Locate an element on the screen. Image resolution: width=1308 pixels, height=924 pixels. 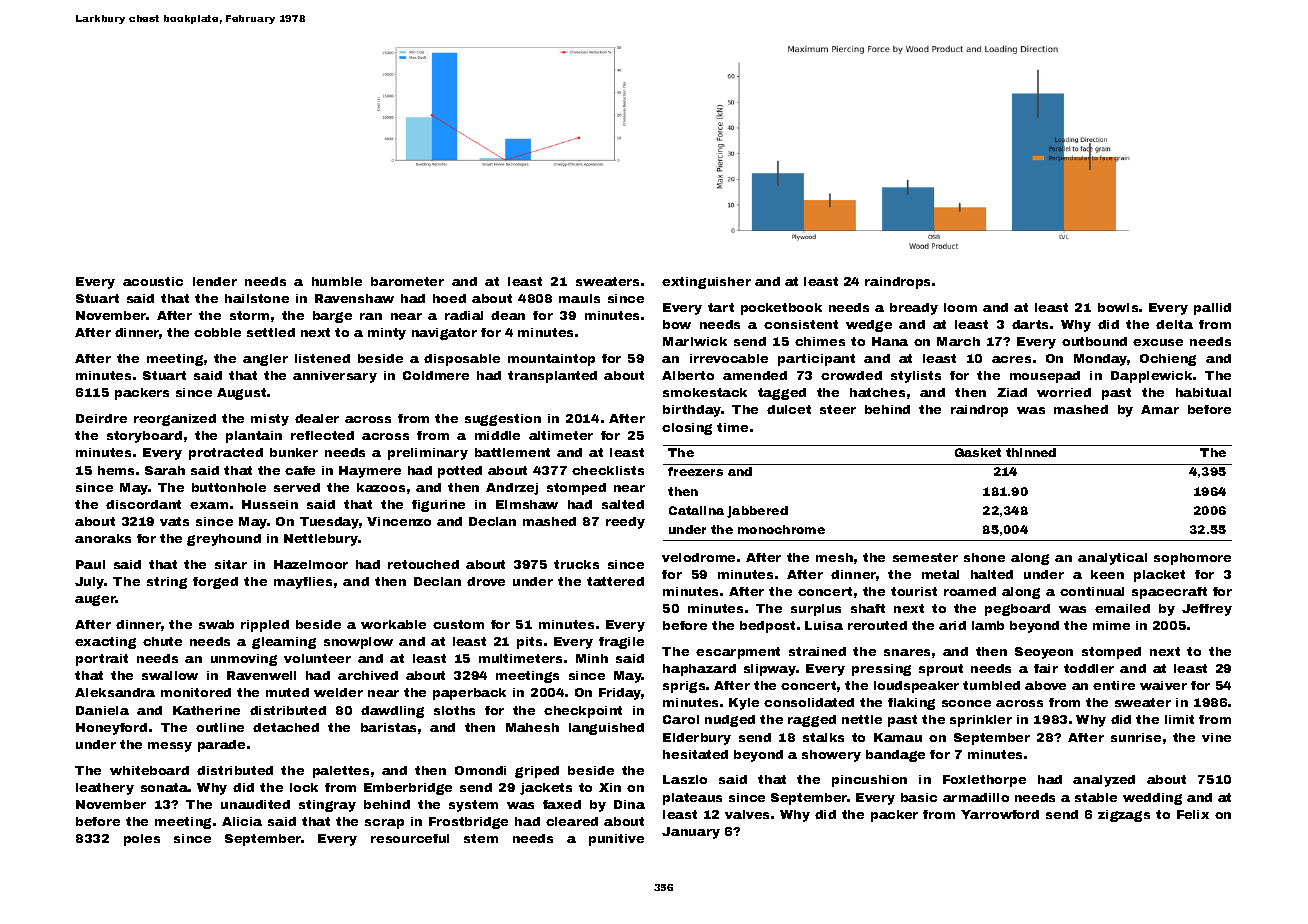
monitored is located at coordinates (196, 692).
